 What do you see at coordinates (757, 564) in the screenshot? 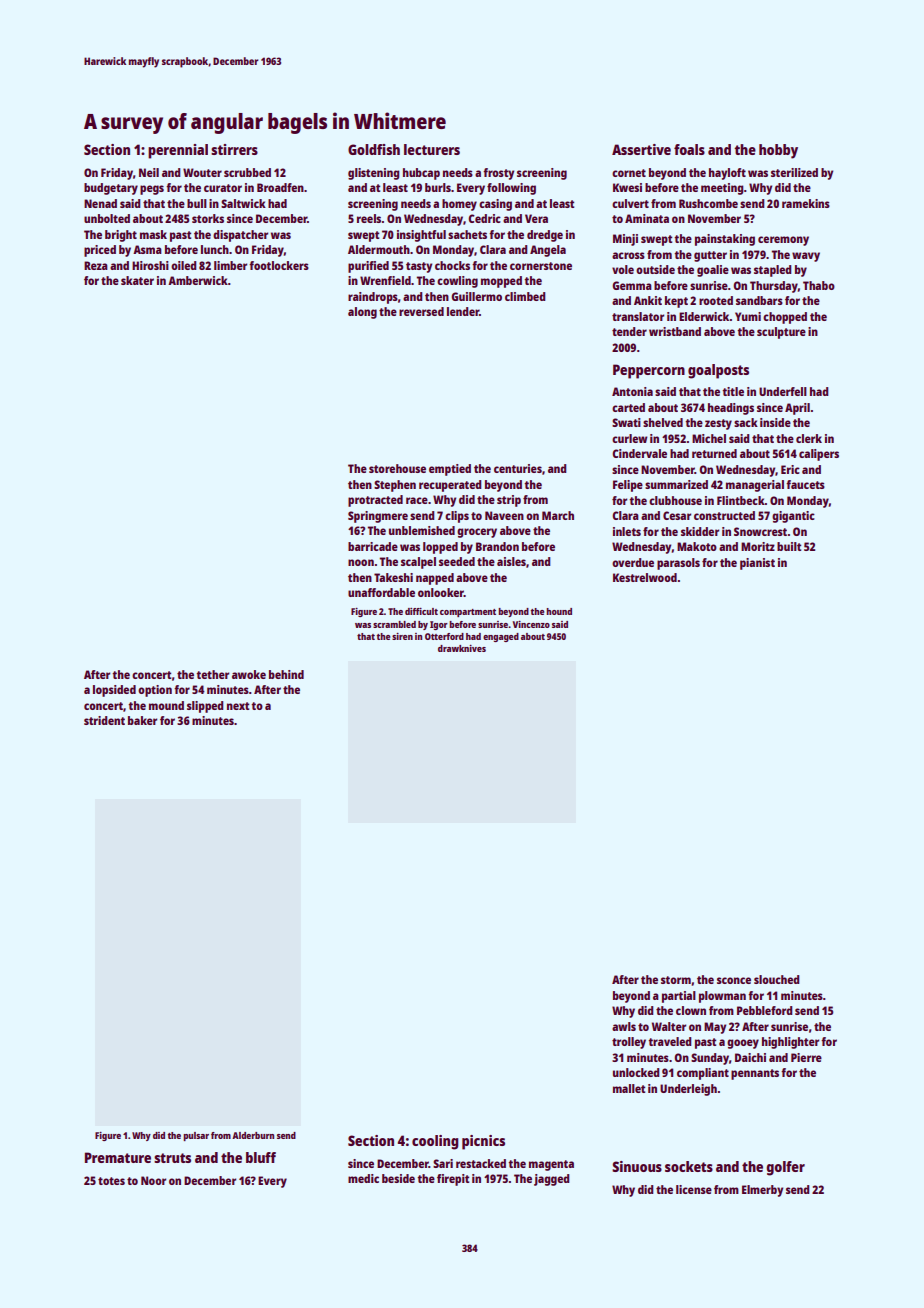
I see `pianist` at bounding box center [757, 564].
